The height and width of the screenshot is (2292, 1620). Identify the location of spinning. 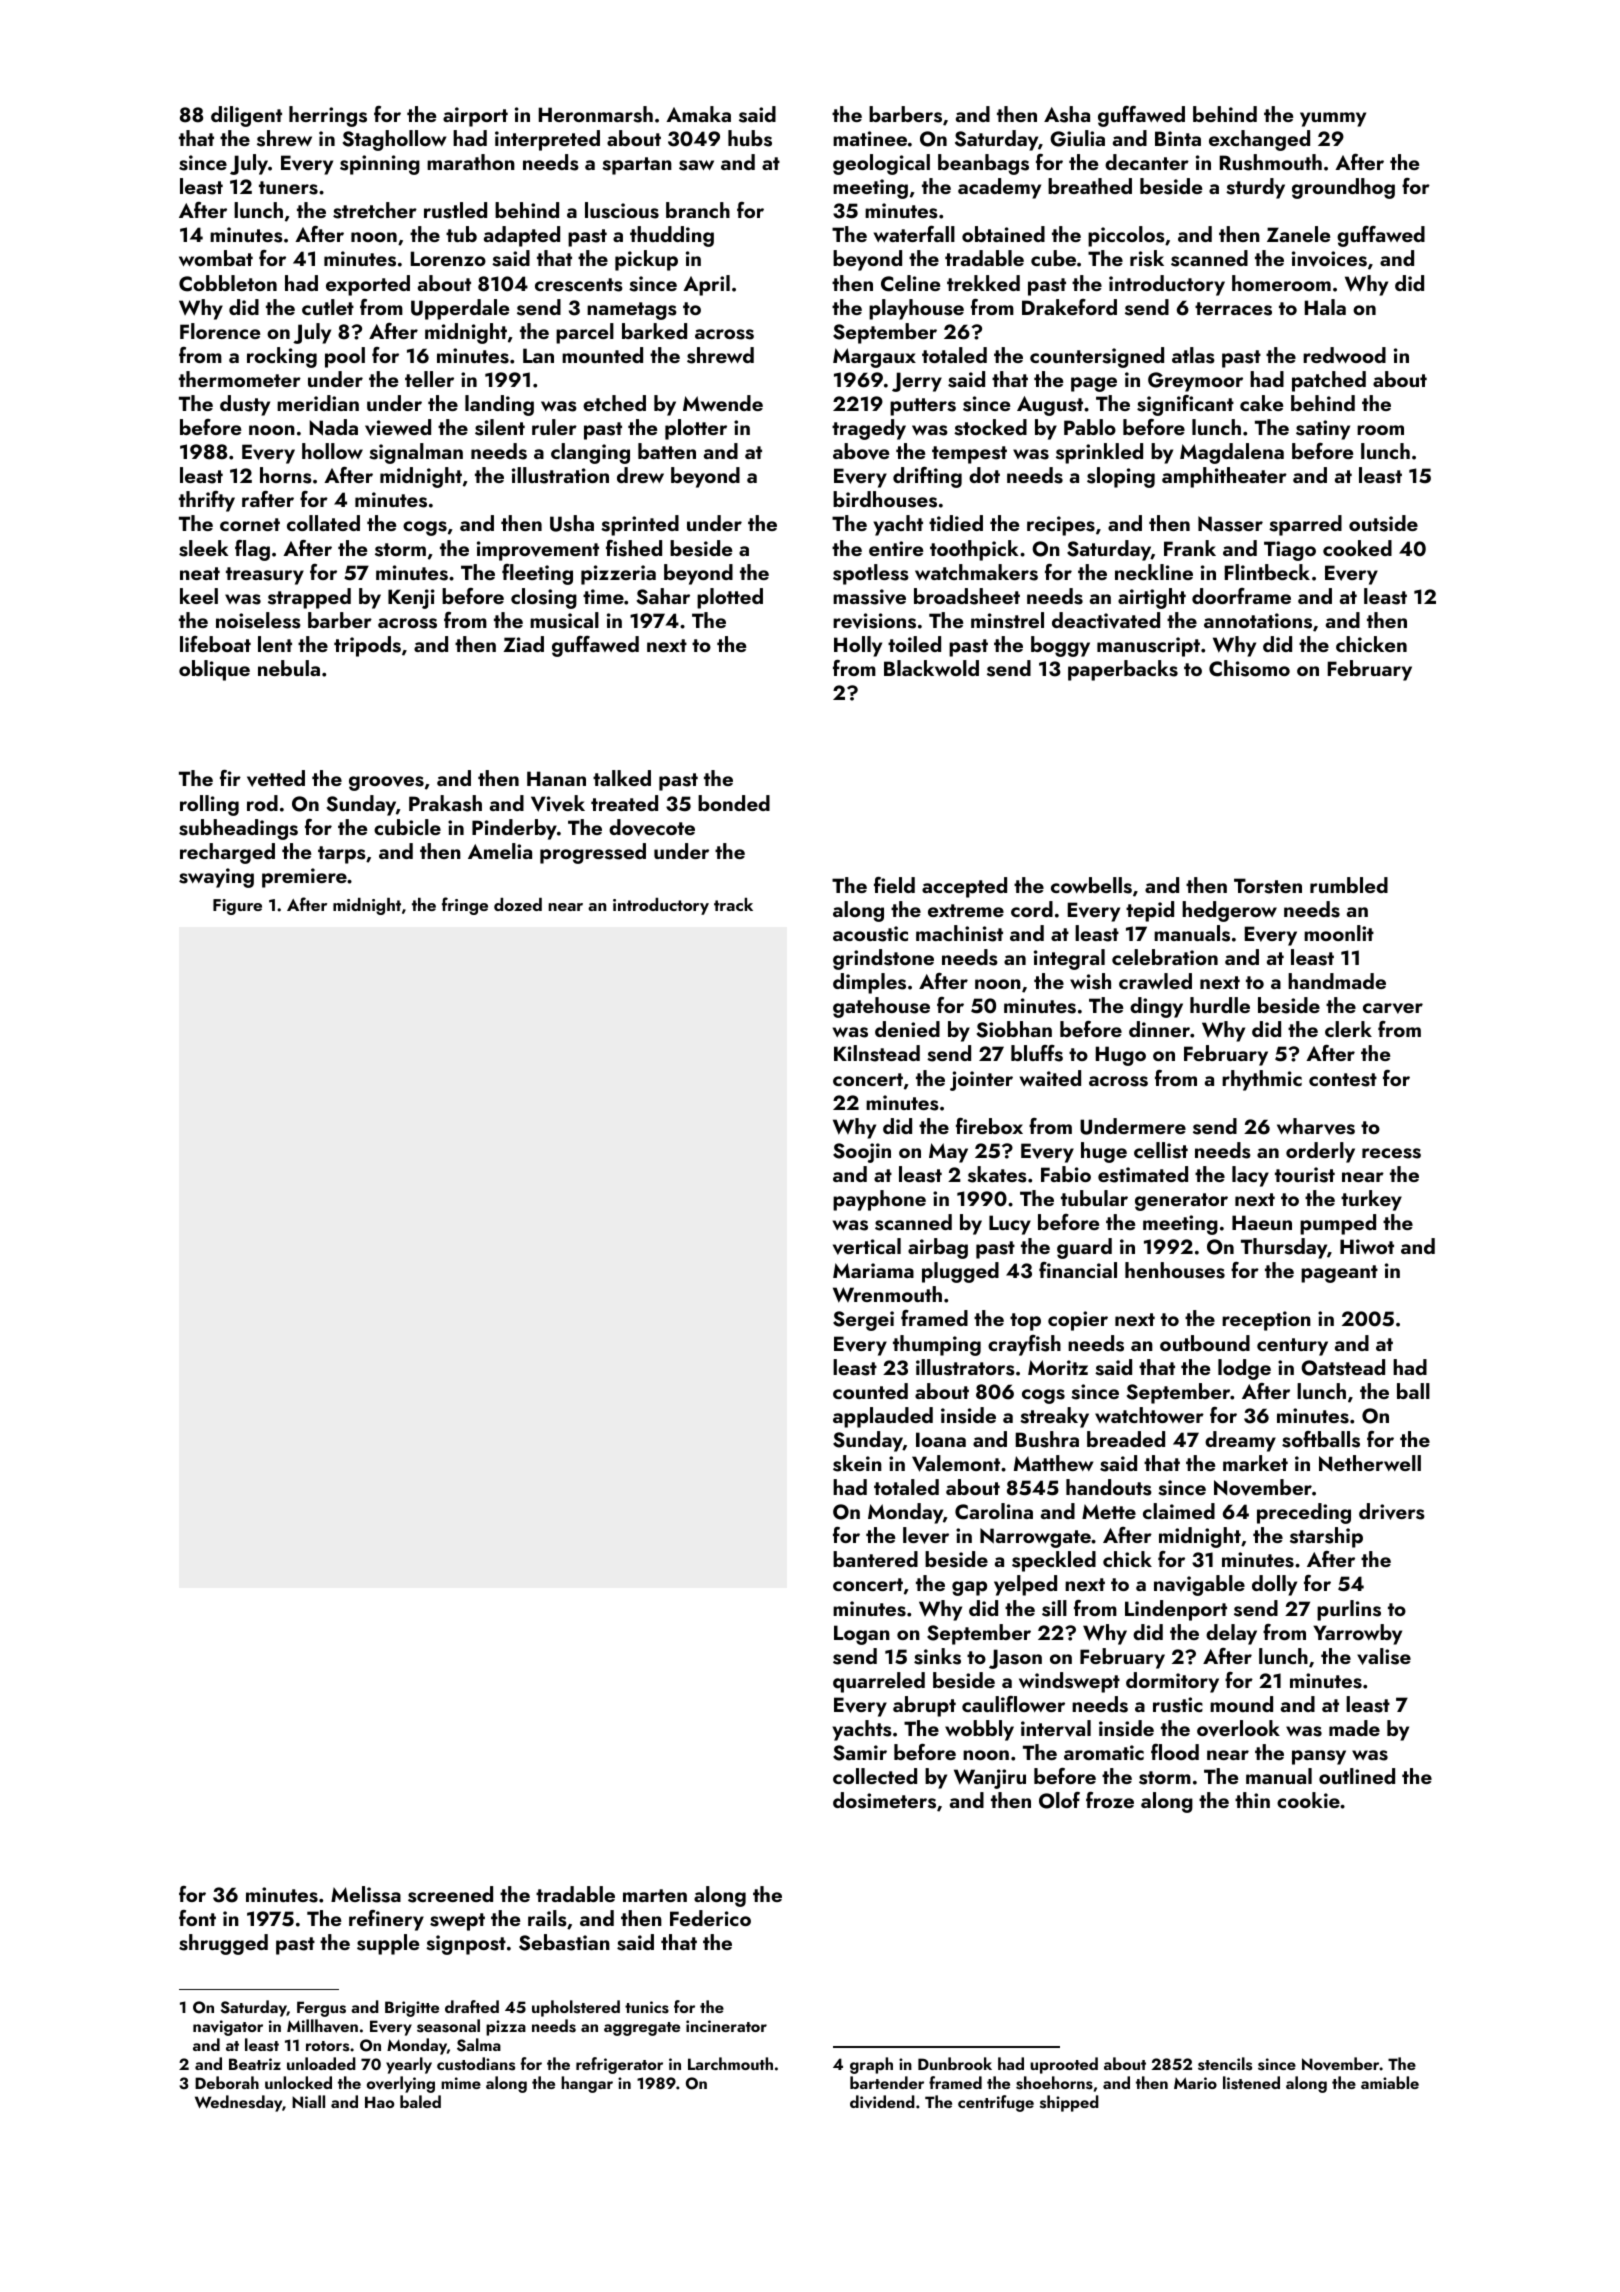
(380, 165).
